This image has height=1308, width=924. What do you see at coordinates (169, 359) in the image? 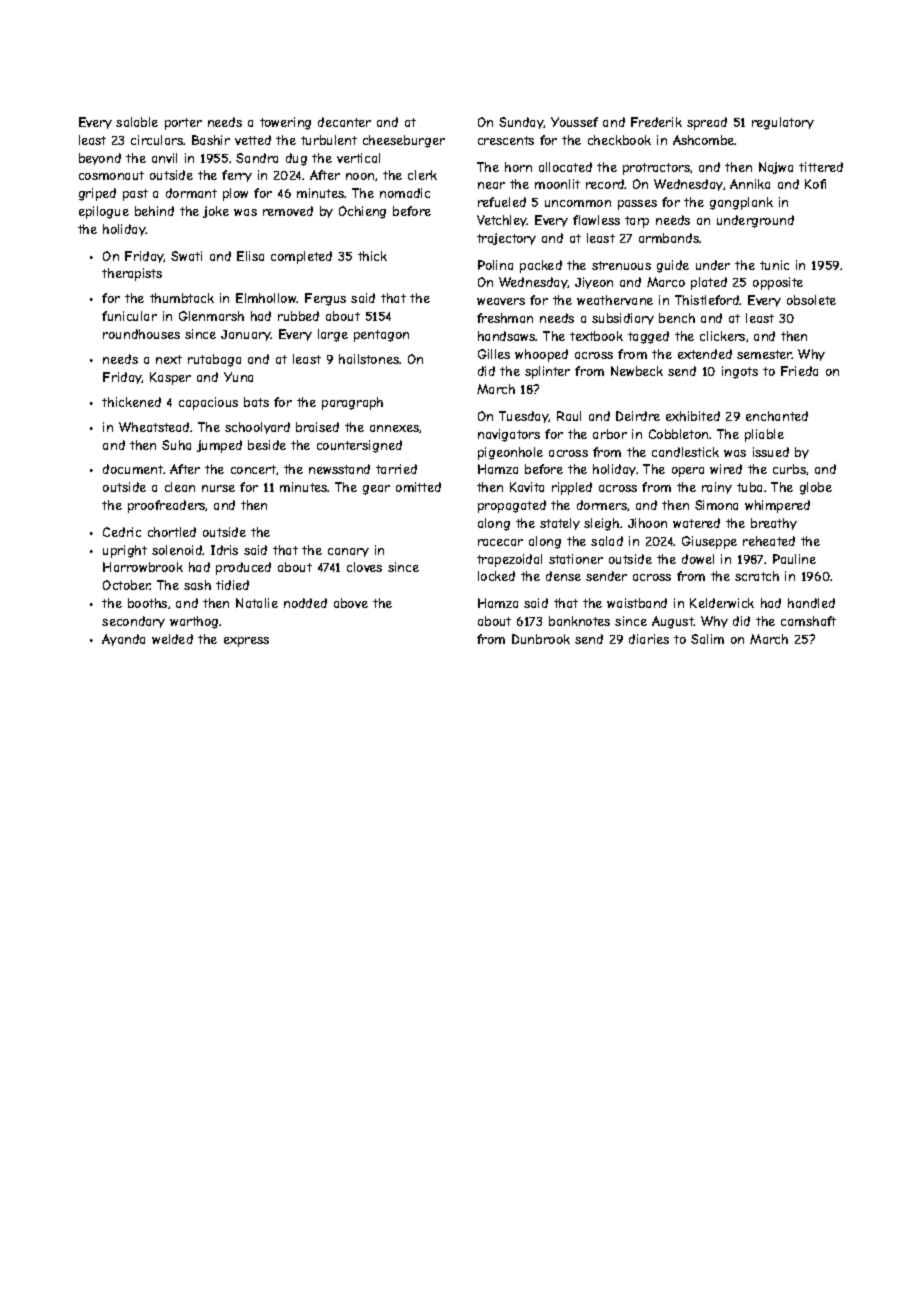
I see `next` at bounding box center [169, 359].
